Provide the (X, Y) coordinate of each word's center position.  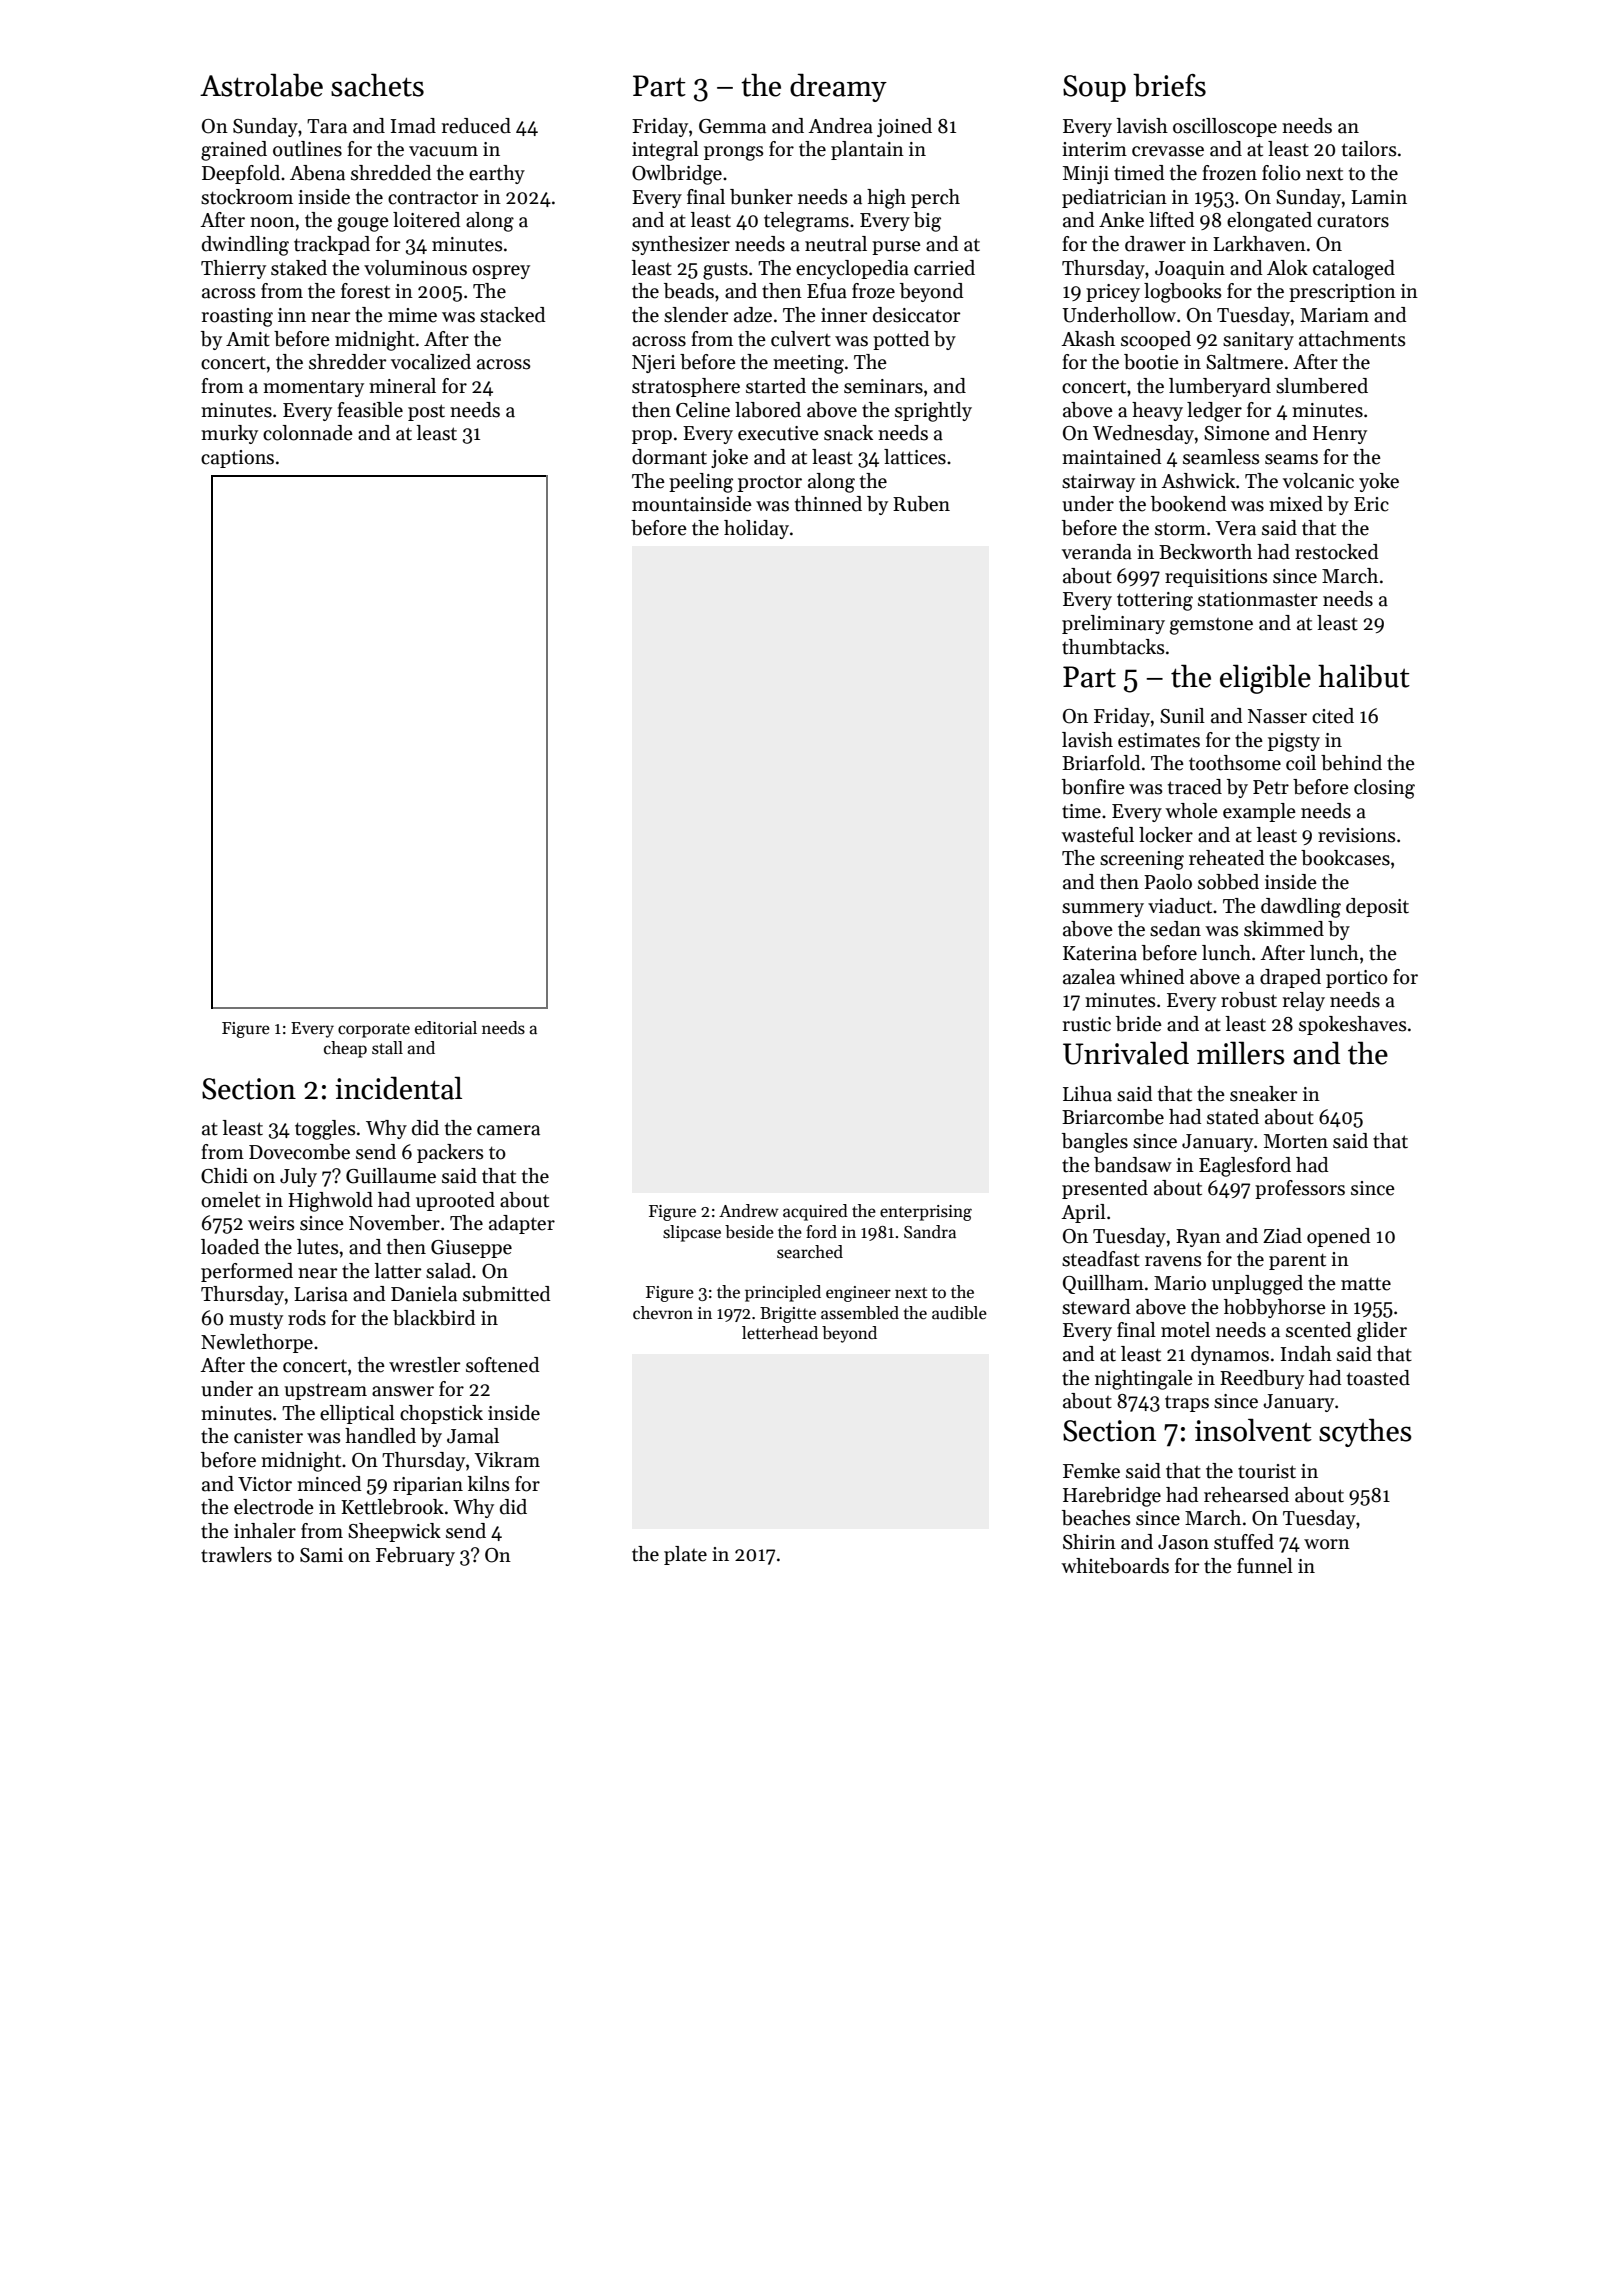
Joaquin (1190, 270)
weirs (271, 1223)
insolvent (1253, 1430)
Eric (1371, 504)
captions (237, 459)
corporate (374, 1030)
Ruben (921, 504)
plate (685, 1555)
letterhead (780, 1333)
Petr (1271, 787)
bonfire (1093, 787)
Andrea (840, 126)
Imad (413, 126)
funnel (1265, 1566)
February (415, 1556)
